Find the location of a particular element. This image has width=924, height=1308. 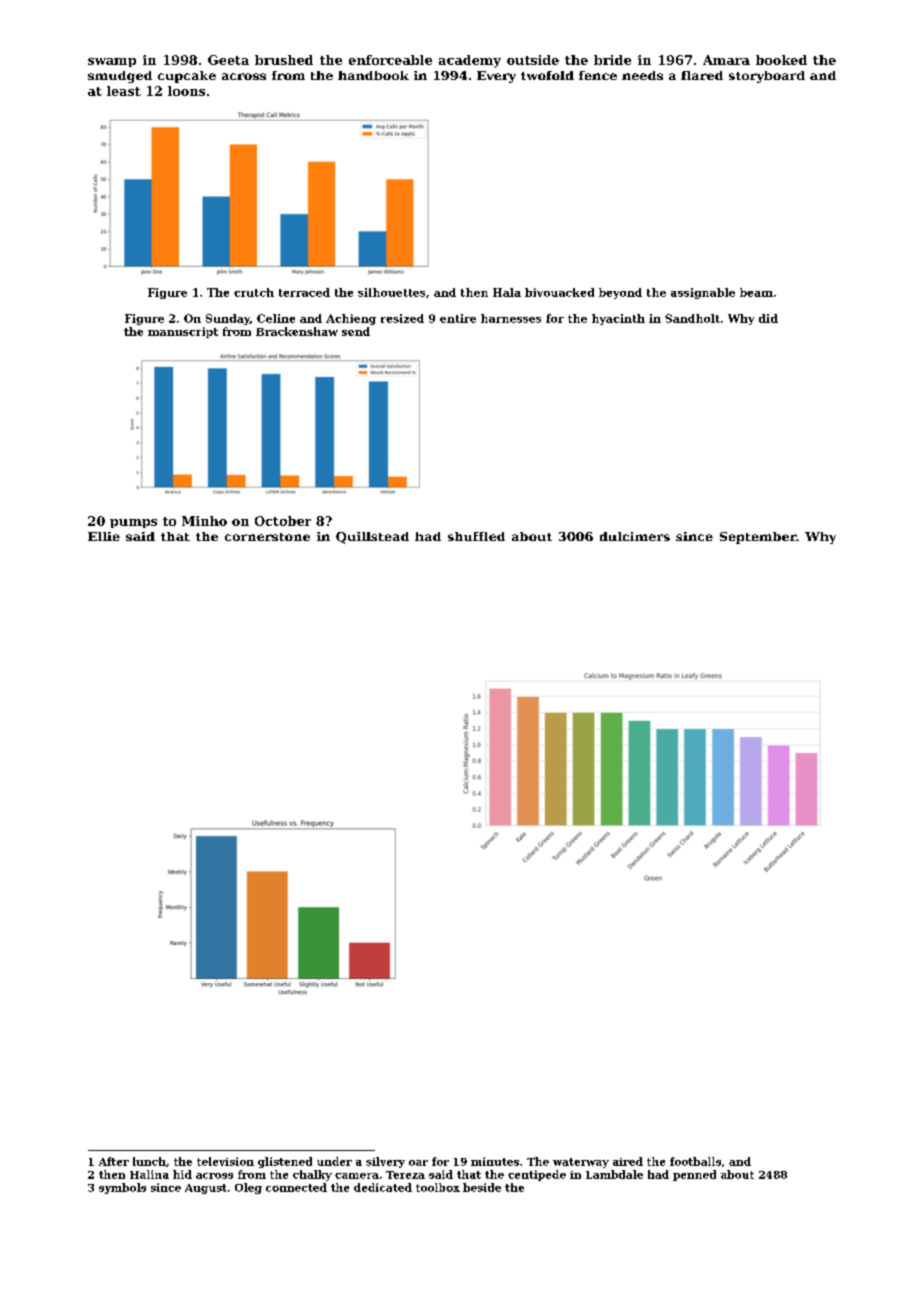

Hala is located at coordinates (507, 292).
